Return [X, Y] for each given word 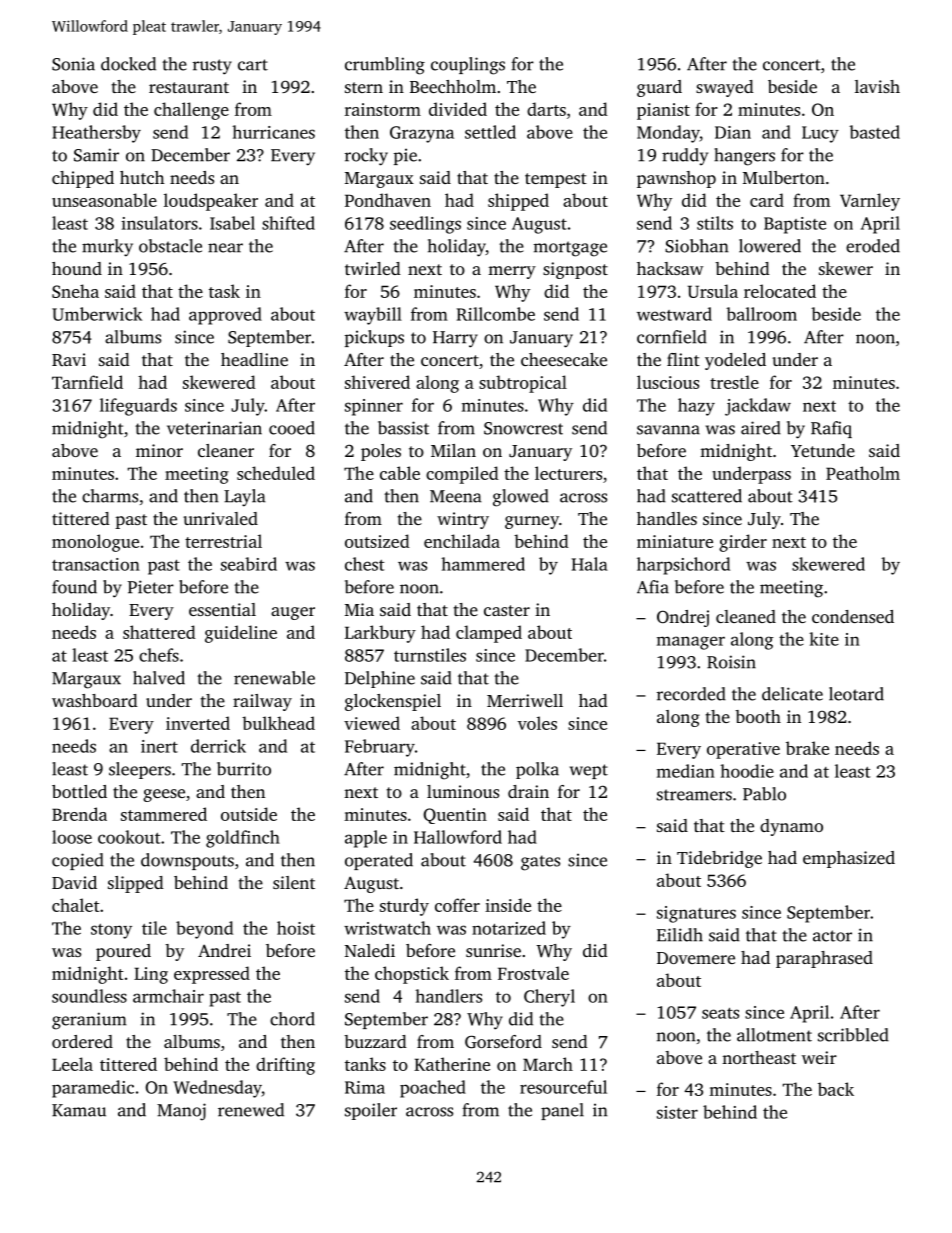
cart [253, 65]
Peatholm [863, 473]
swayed [725, 88]
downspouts [187, 861]
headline [254, 359]
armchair [168, 996]
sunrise [493, 950]
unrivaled [220, 518]
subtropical [523, 384]
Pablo [764, 794]
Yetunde [823, 450]
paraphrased [824, 959]
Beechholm [453, 86]
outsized [377, 541]
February [380, 748]
